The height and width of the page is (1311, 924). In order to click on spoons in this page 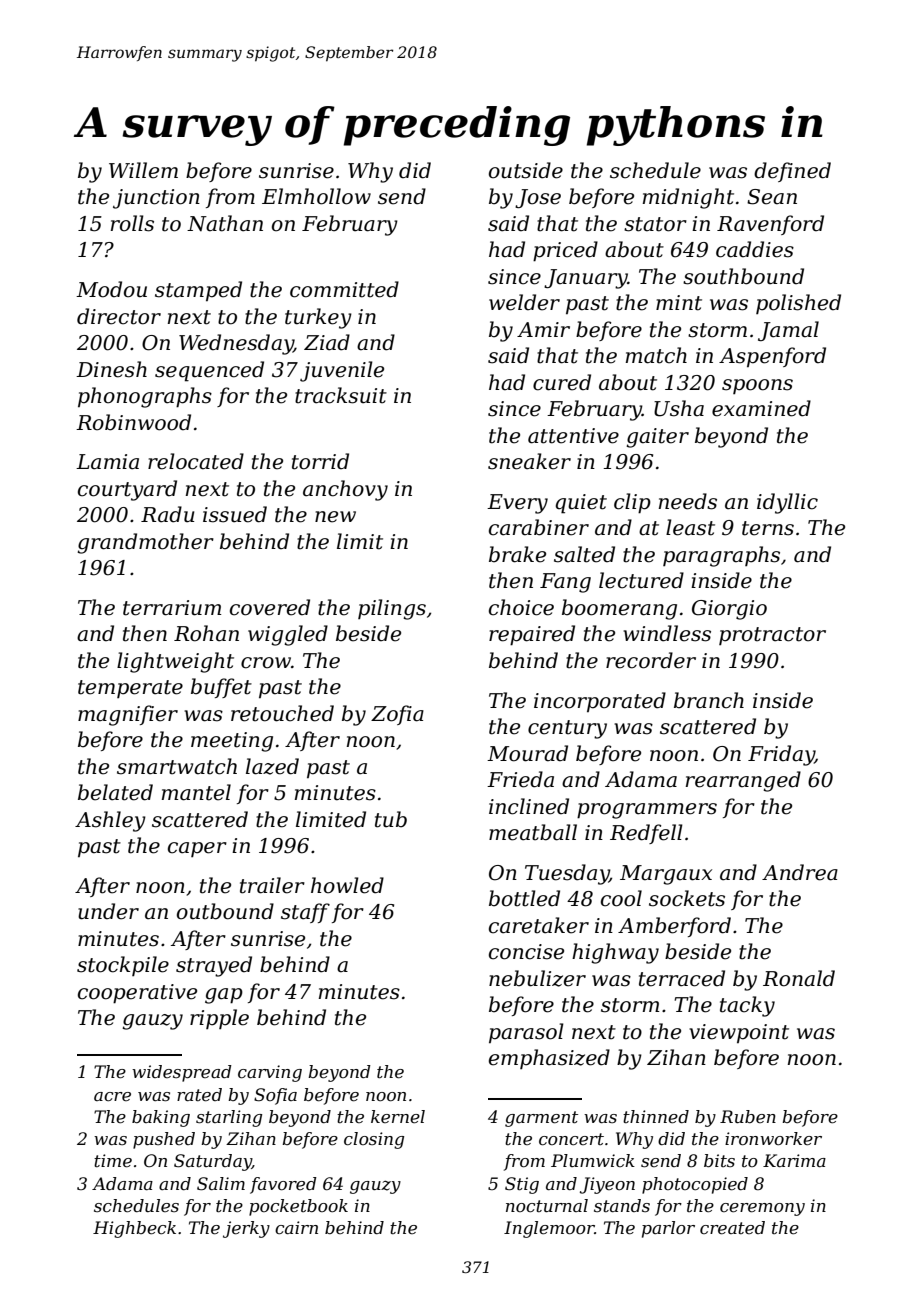, I will do `click(757, 386)`.
